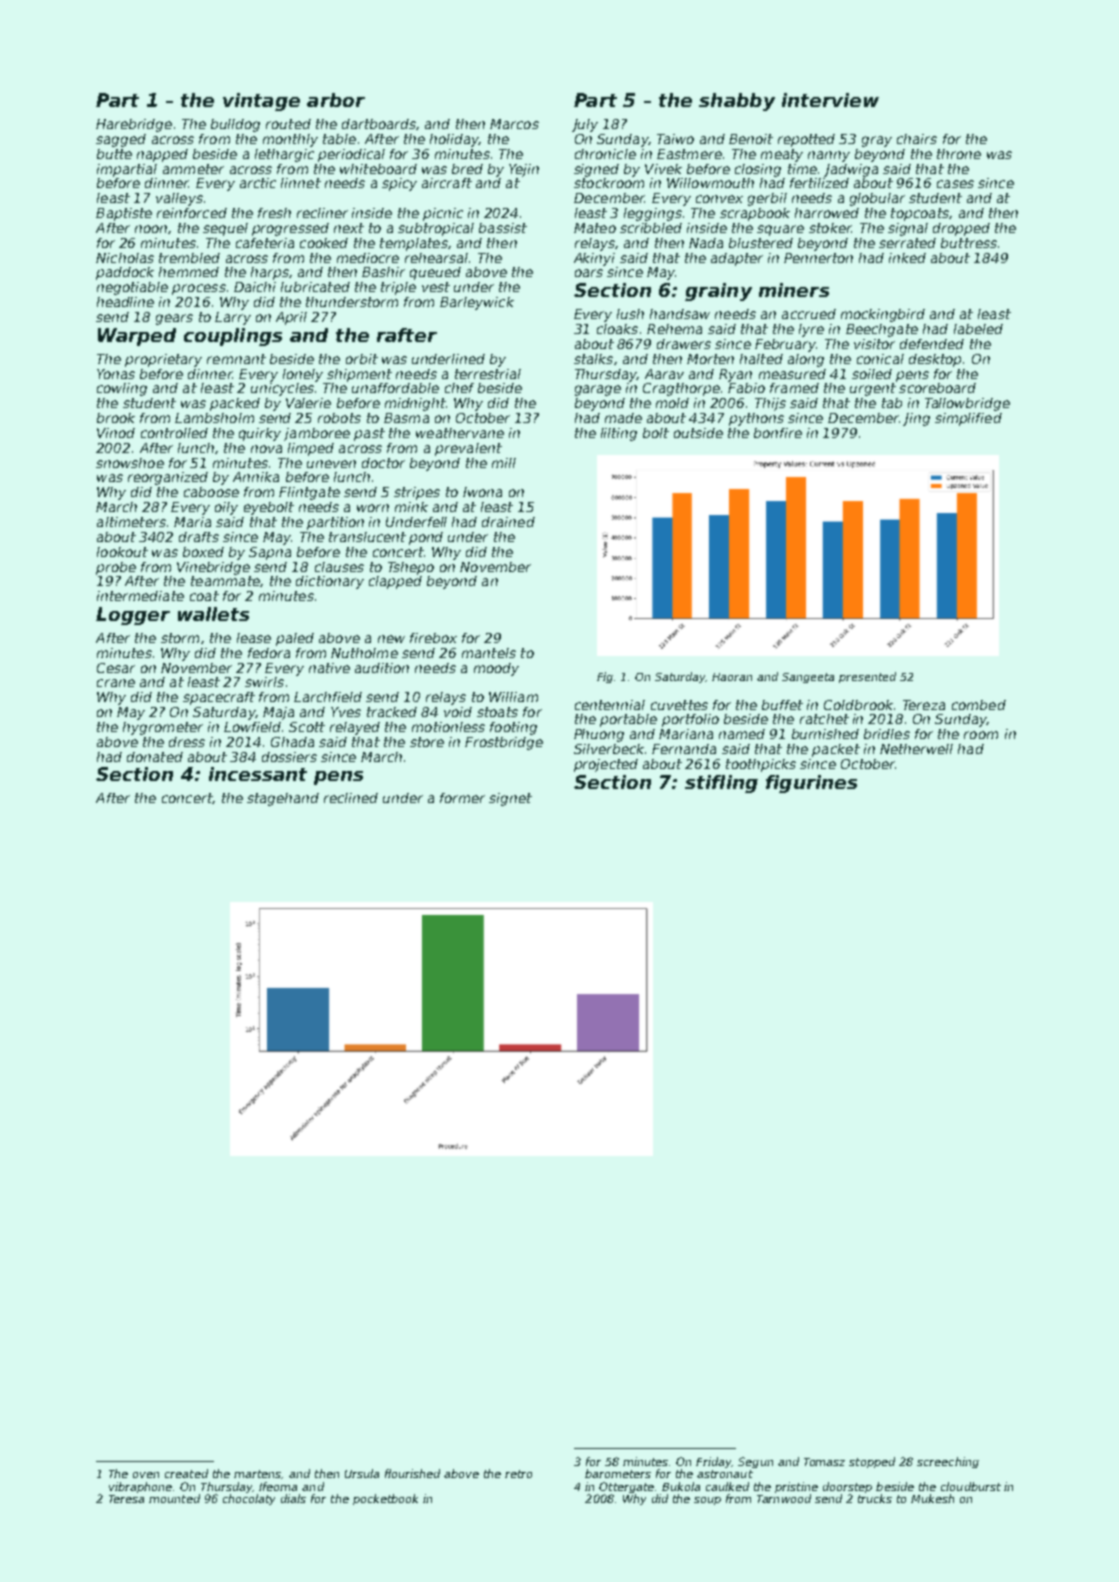  I want to click on chairs, so click(917, 139).
